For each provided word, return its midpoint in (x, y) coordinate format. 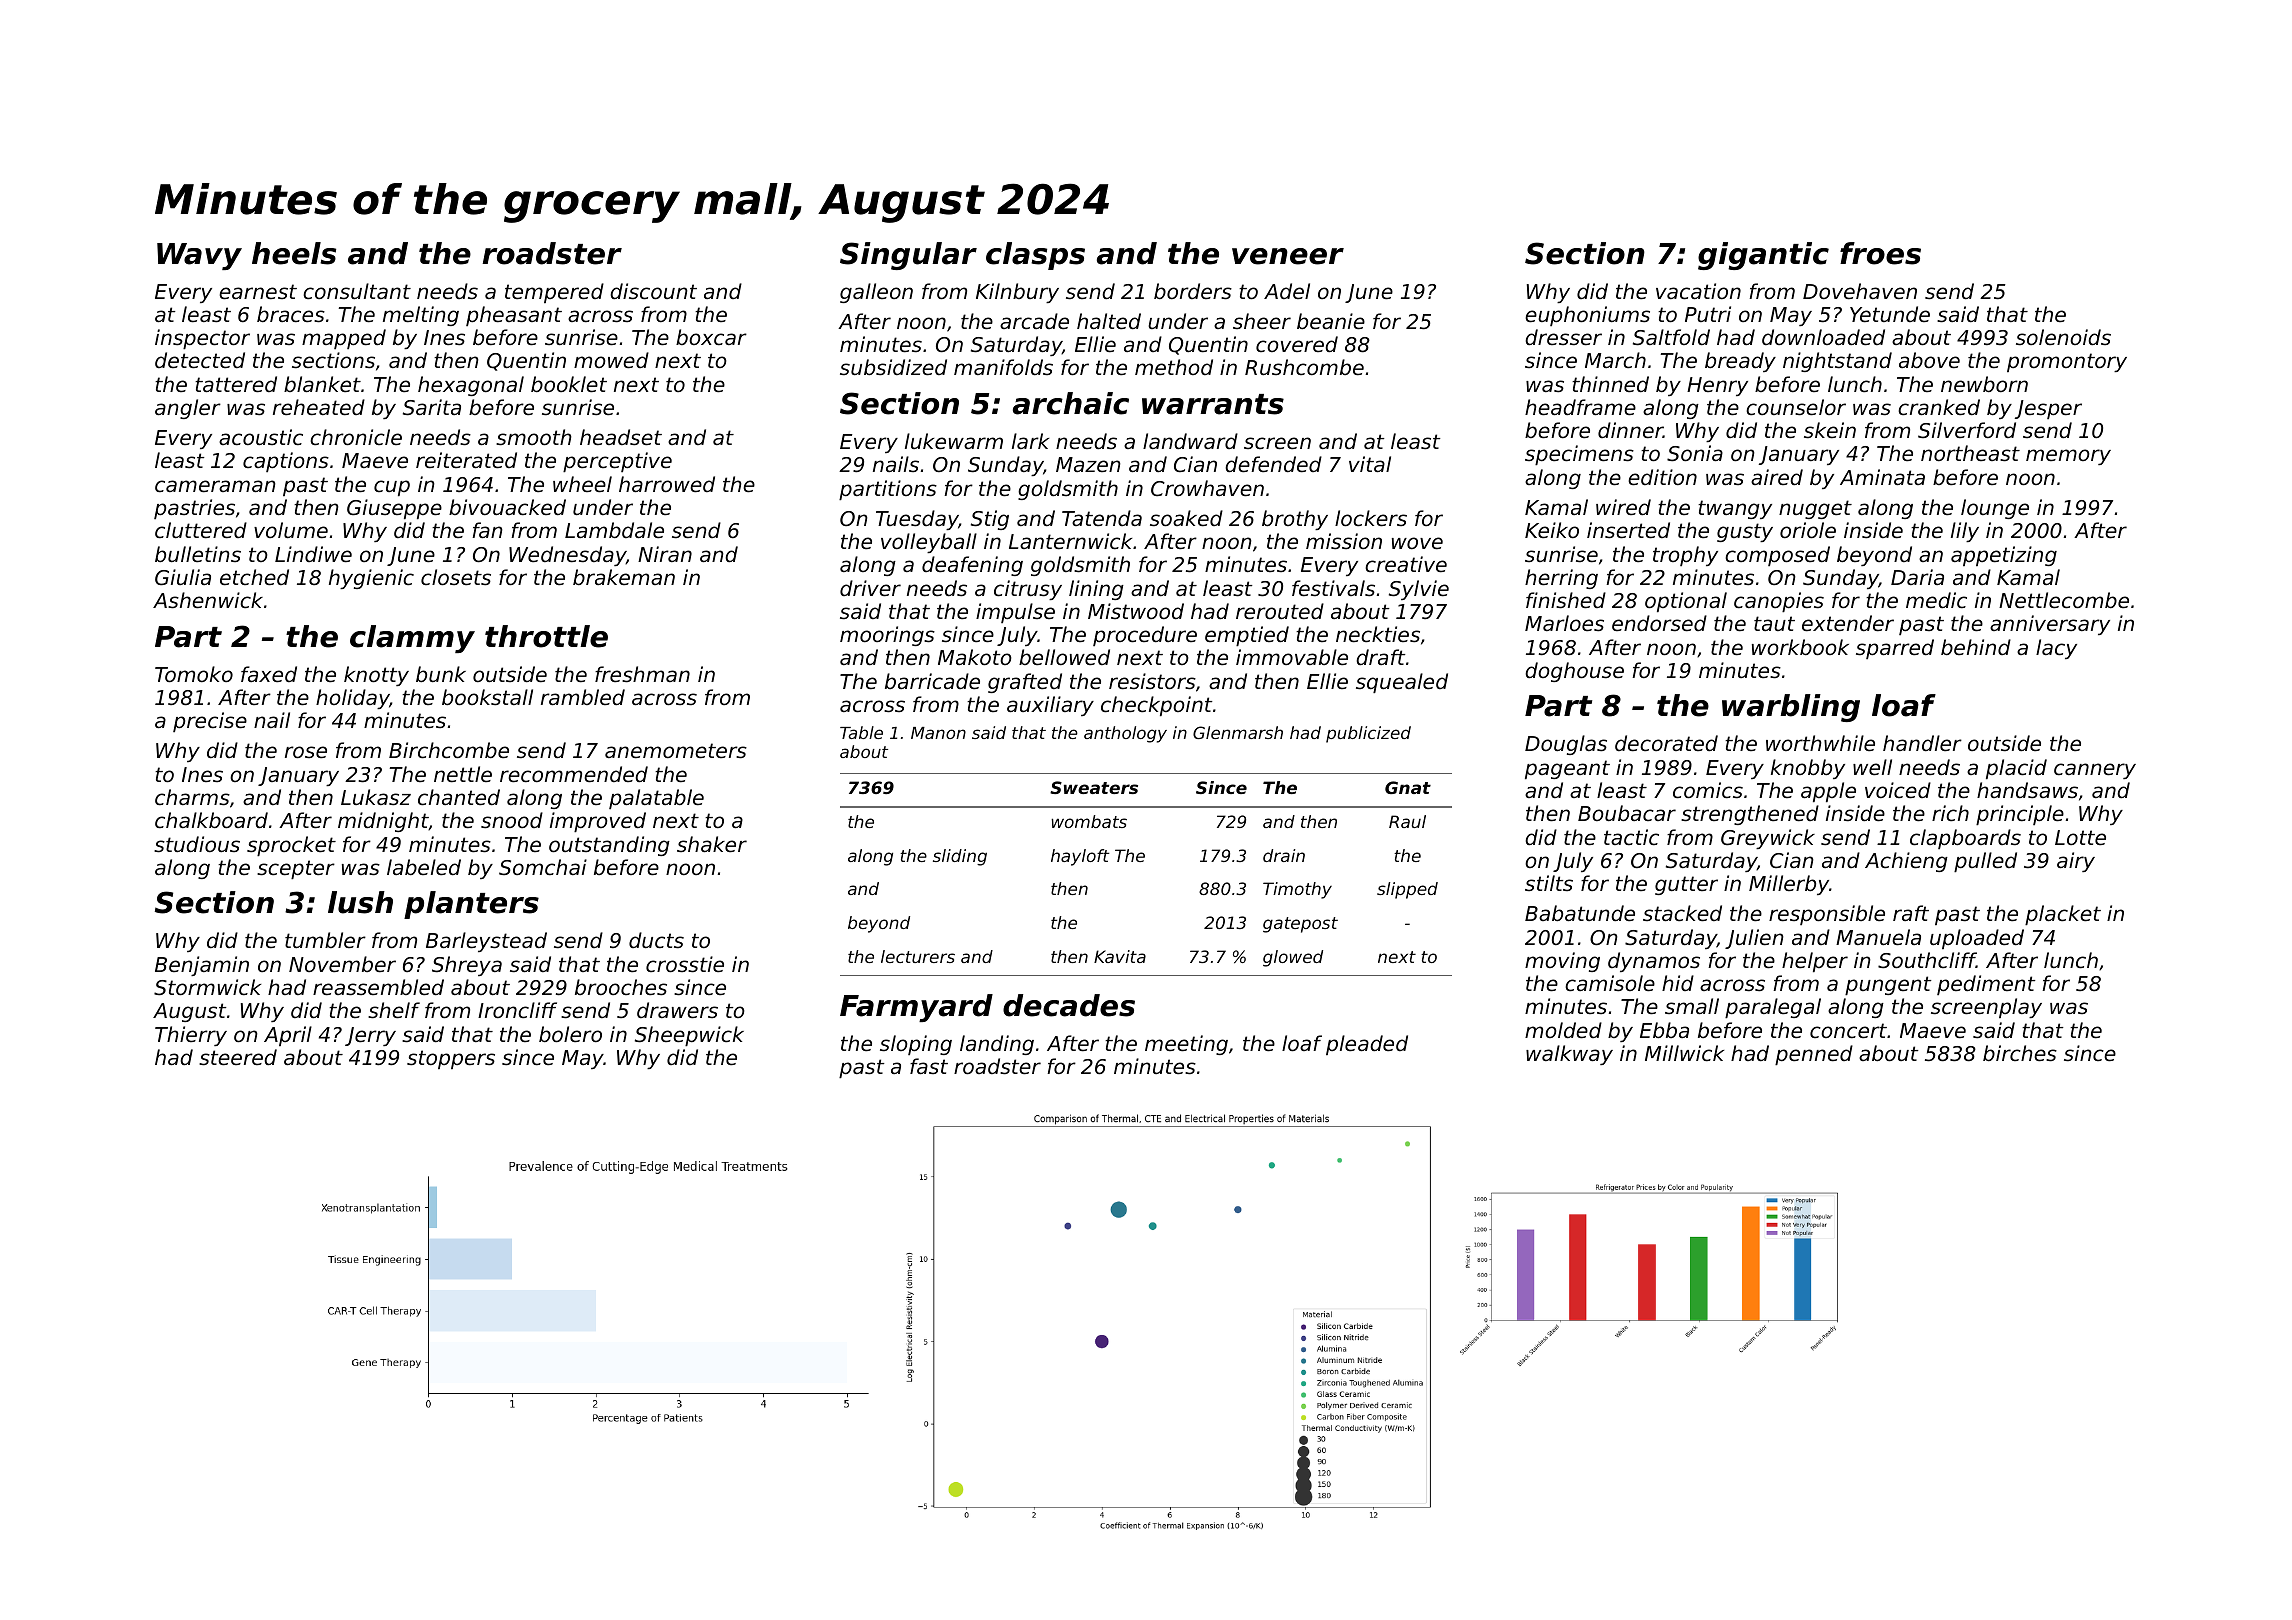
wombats (1089, 821)
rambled (583, 697)
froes (1880, 253)
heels (294, 253)
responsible (1827, 915)
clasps (1035, 256)
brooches (621, 987)
